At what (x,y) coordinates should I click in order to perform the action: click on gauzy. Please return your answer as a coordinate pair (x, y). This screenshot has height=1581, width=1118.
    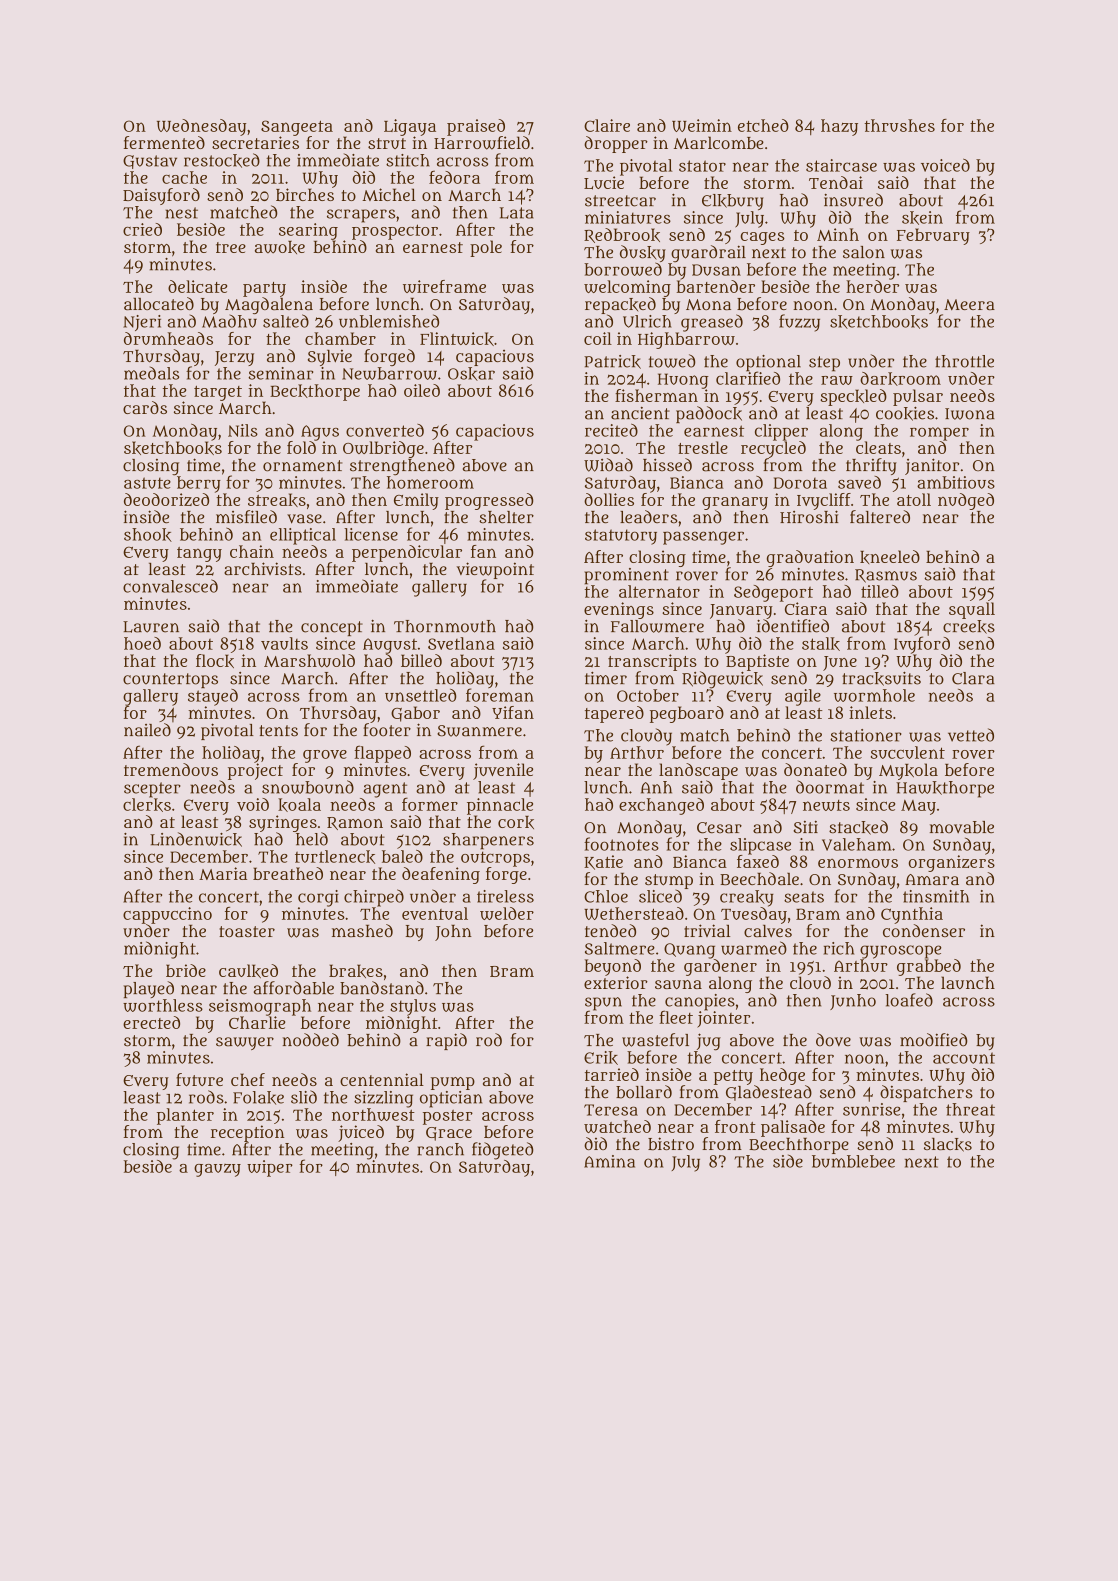
    Looking at the image, I should click on (217, 1170).
